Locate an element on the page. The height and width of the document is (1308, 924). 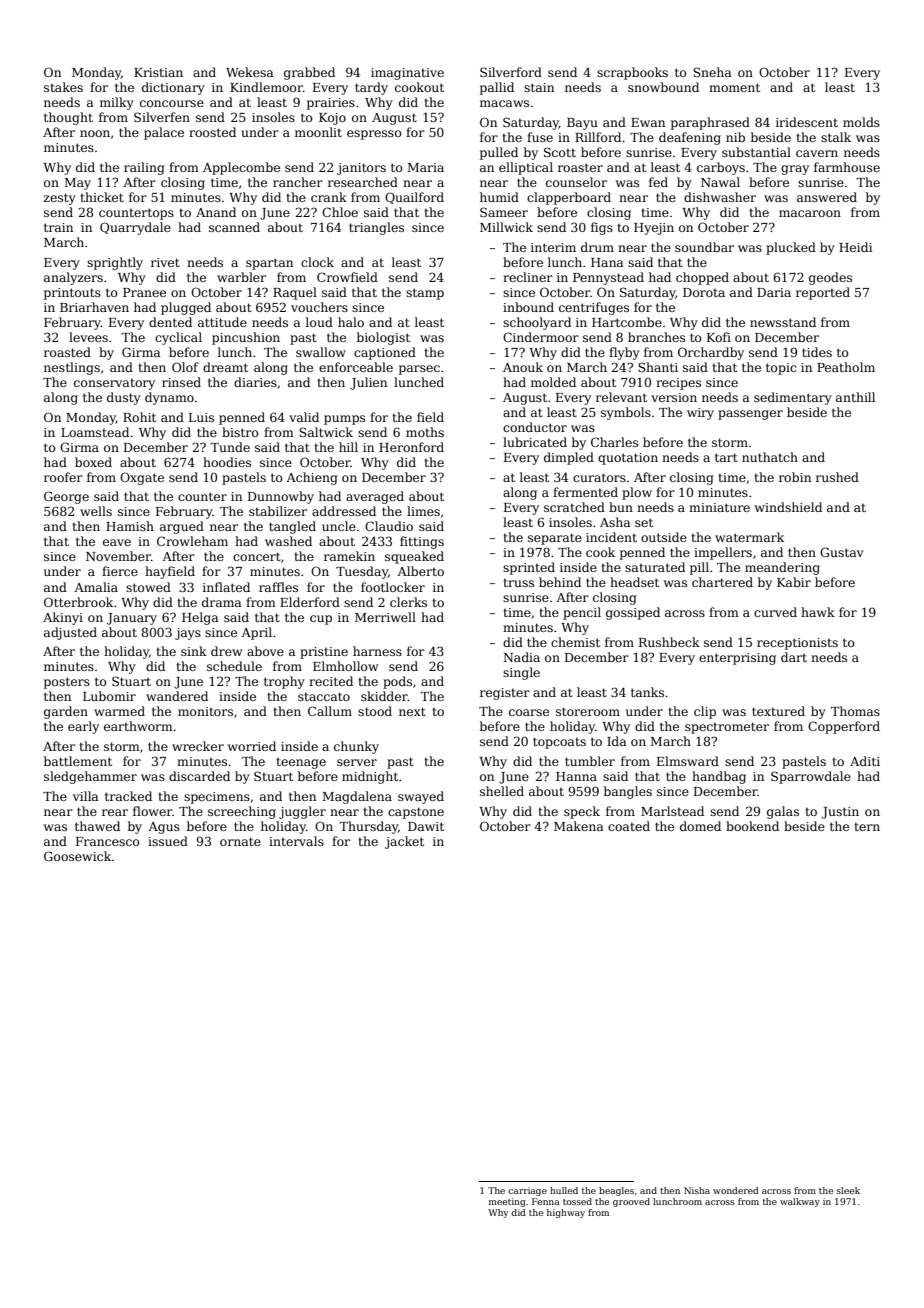
Makena is located at coordinates (579, 826).
